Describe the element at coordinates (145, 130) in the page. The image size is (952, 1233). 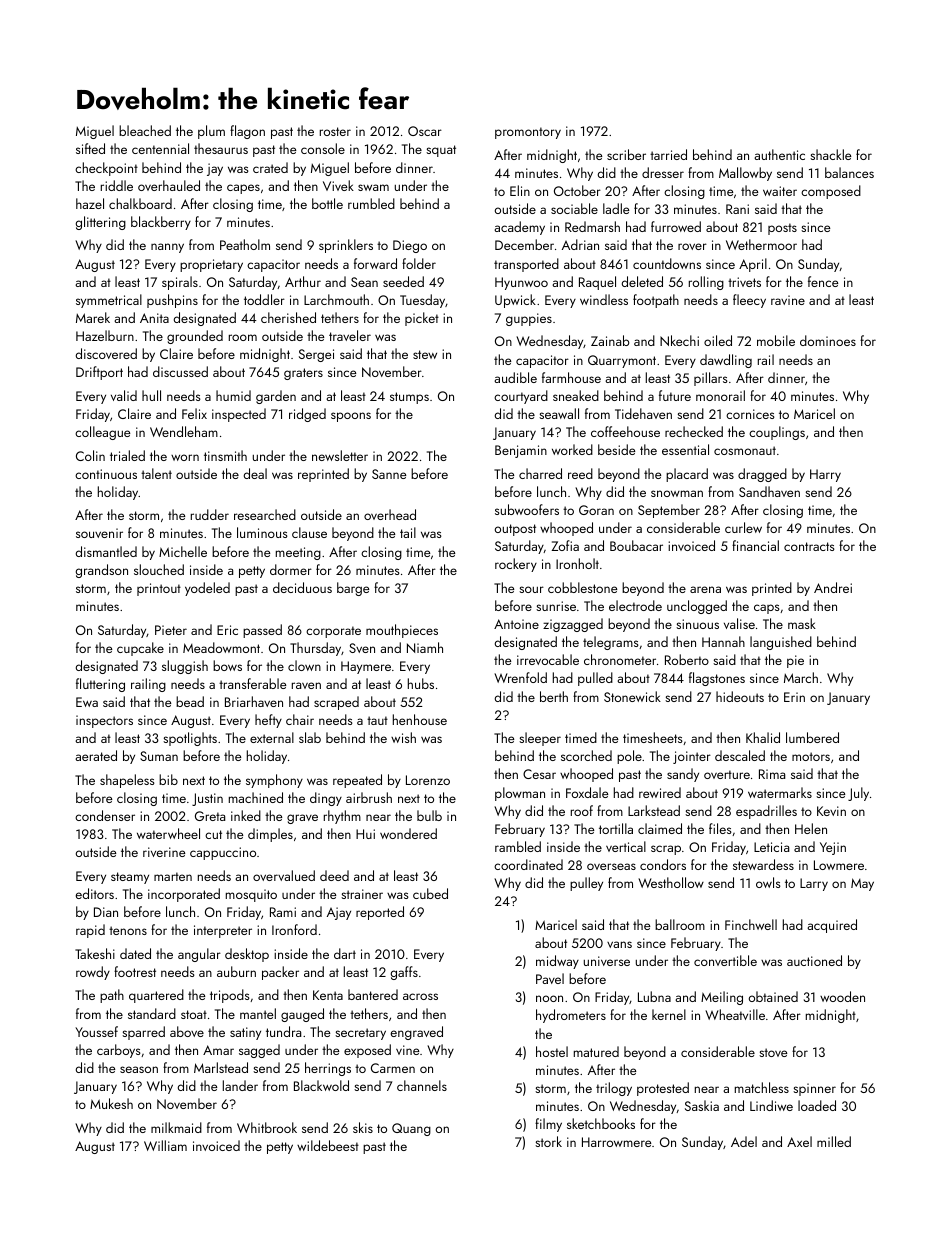
I see `bleached` at that location.
